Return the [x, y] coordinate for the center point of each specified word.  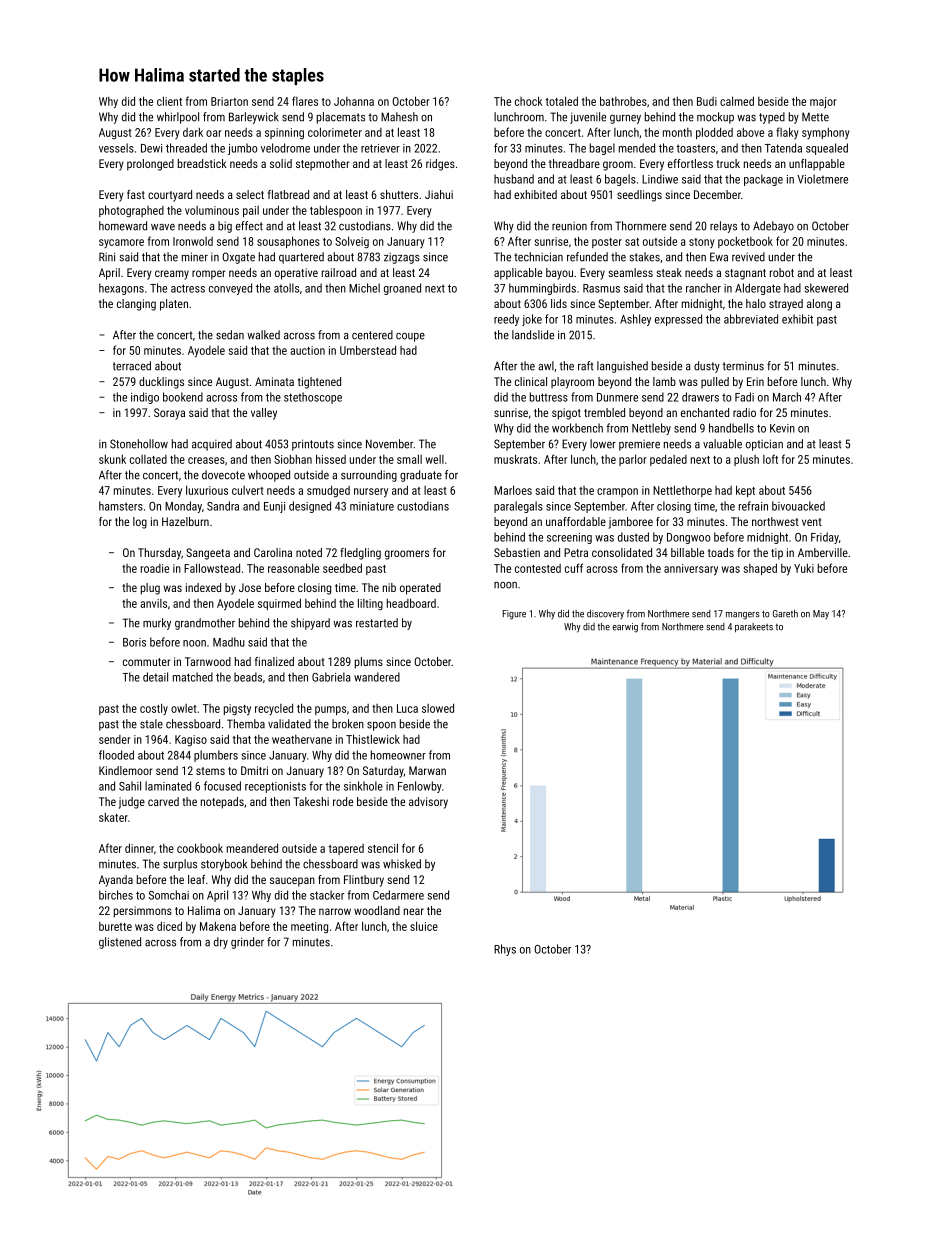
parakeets [754, 627]
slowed [438, 708]
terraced [132, 366]
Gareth [785, 614]
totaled [562, 101]
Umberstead [368, 350]
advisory [428, 803]
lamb [664, 381]
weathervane [302, 739]
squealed [827, 149]
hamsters [121, 506]
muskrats [515, 459]
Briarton [229, 101]
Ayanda [116, 881]
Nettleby [651, 429]
